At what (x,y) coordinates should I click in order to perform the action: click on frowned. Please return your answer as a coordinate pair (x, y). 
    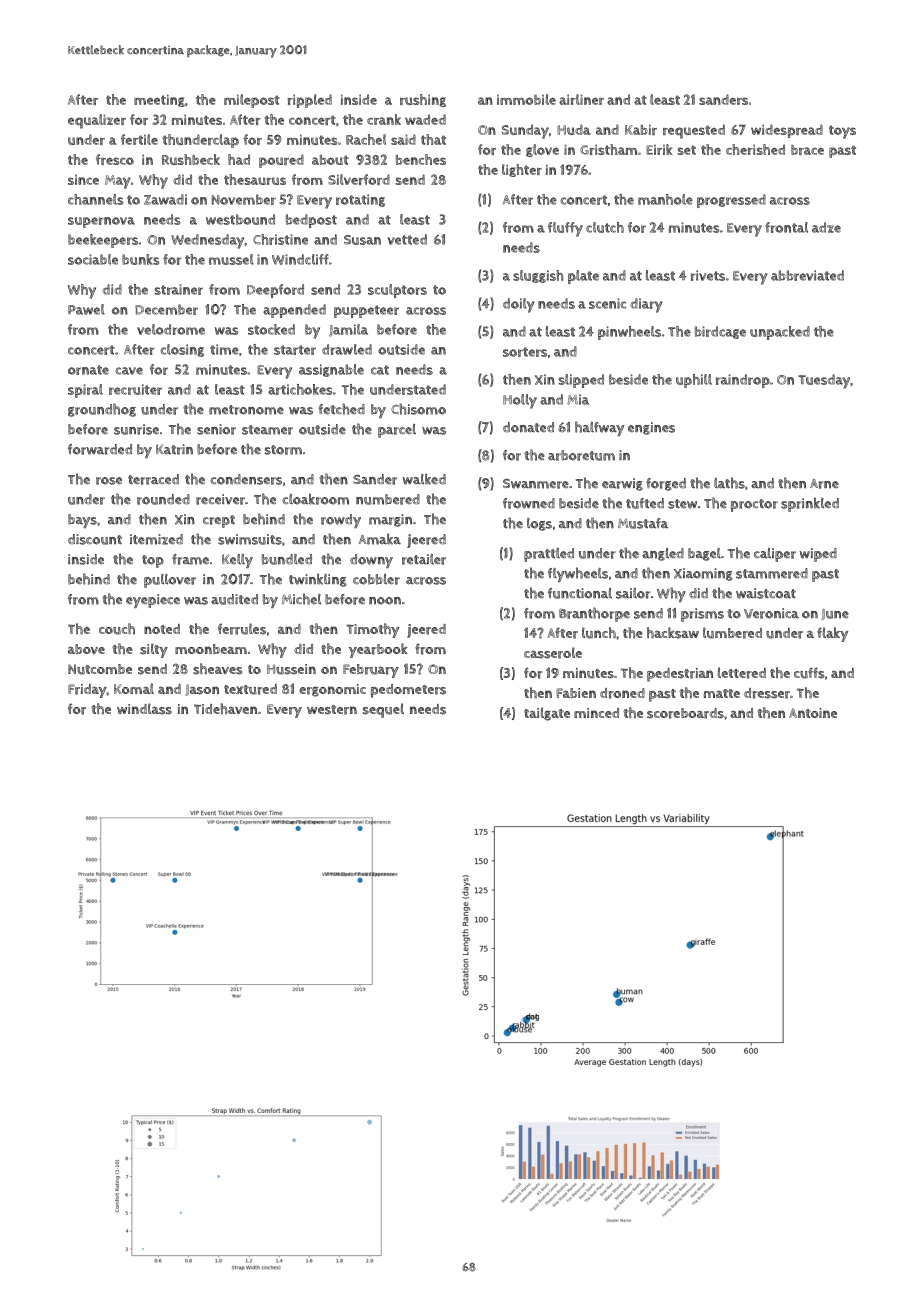
    Looking at the image, I should click on (529, 503).
